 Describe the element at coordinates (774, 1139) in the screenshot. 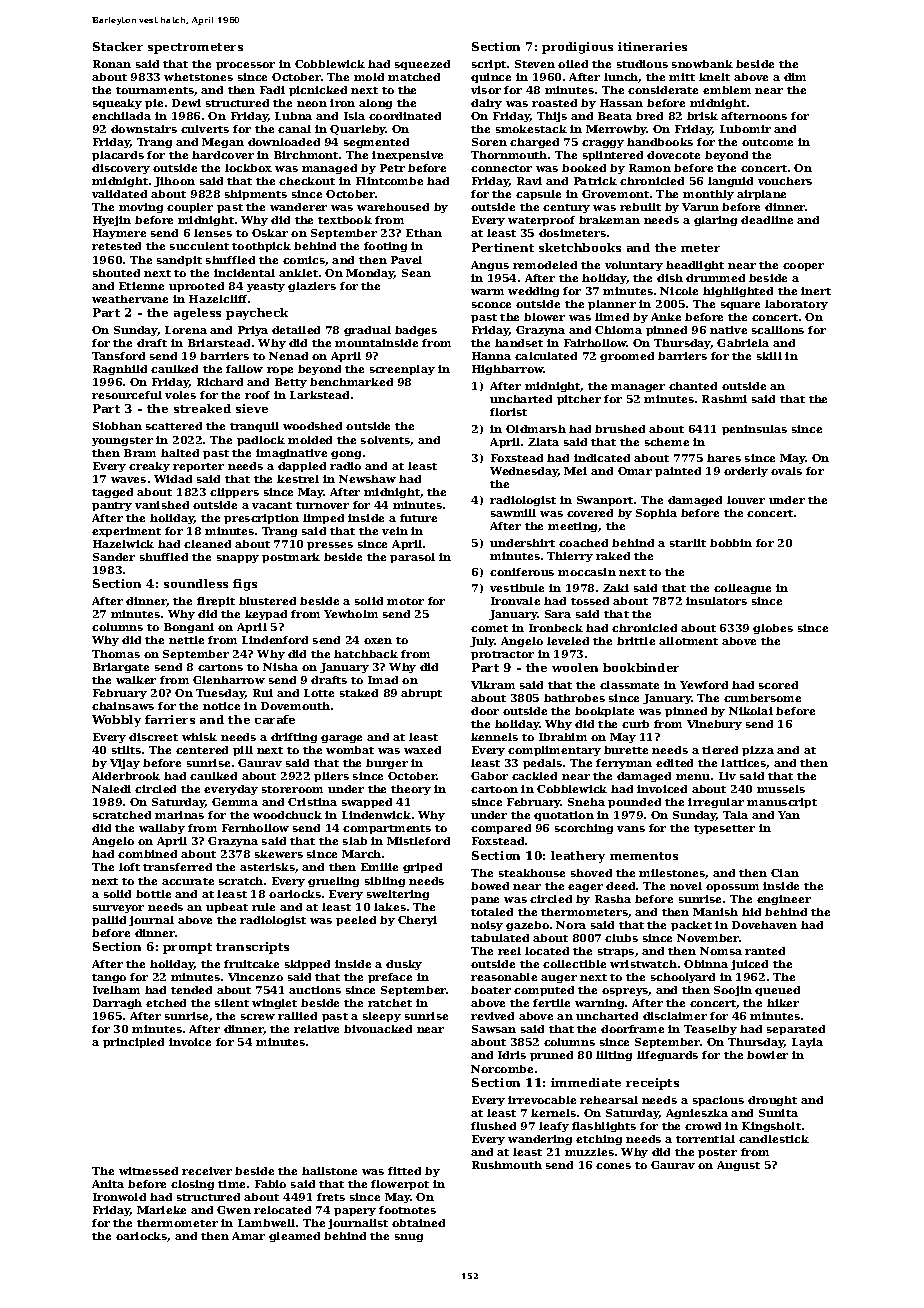

I see `candlestick` at that location.
